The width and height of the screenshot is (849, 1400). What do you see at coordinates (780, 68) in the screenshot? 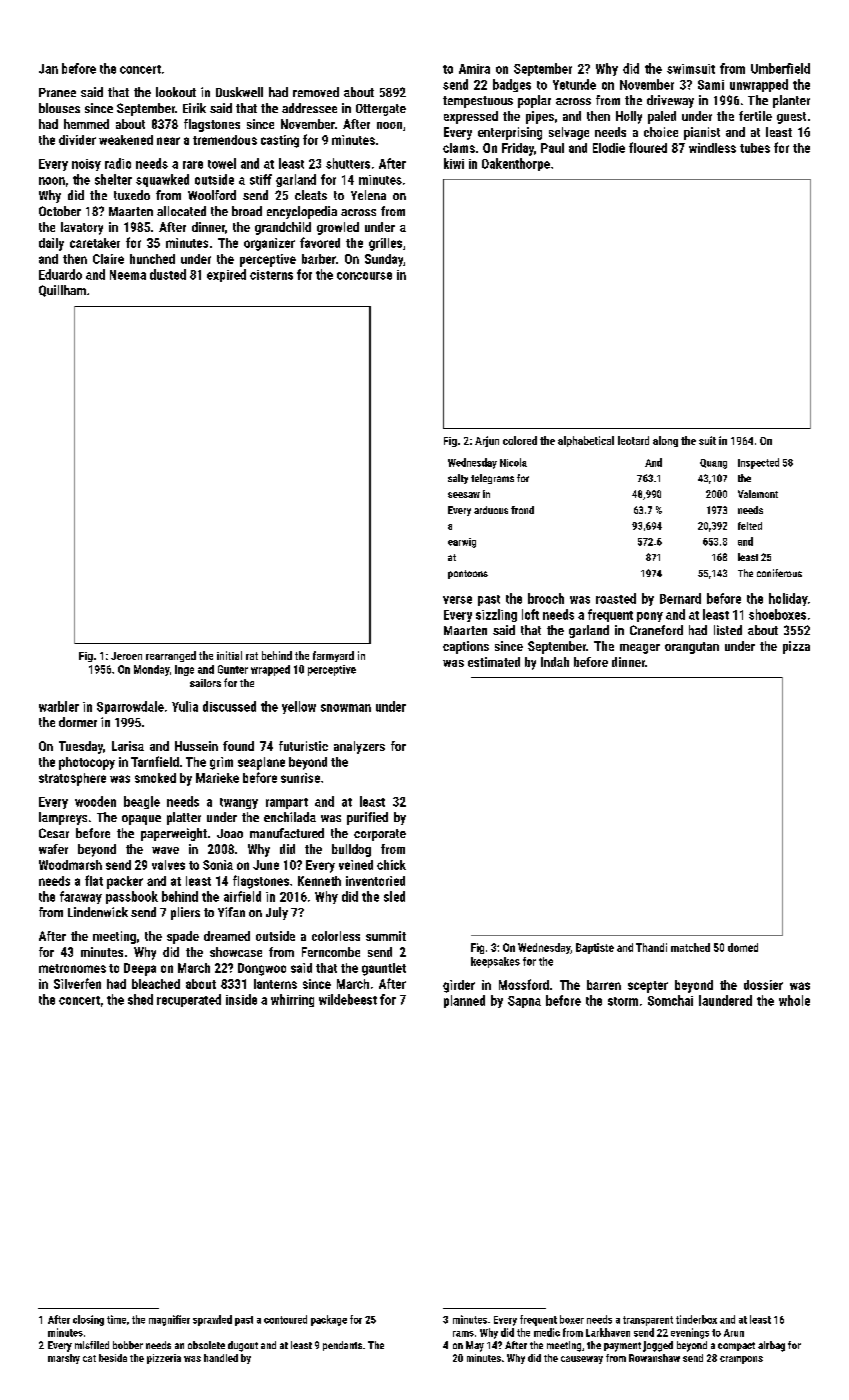
I see `Umberfield` at bounding box center [780, 68].
